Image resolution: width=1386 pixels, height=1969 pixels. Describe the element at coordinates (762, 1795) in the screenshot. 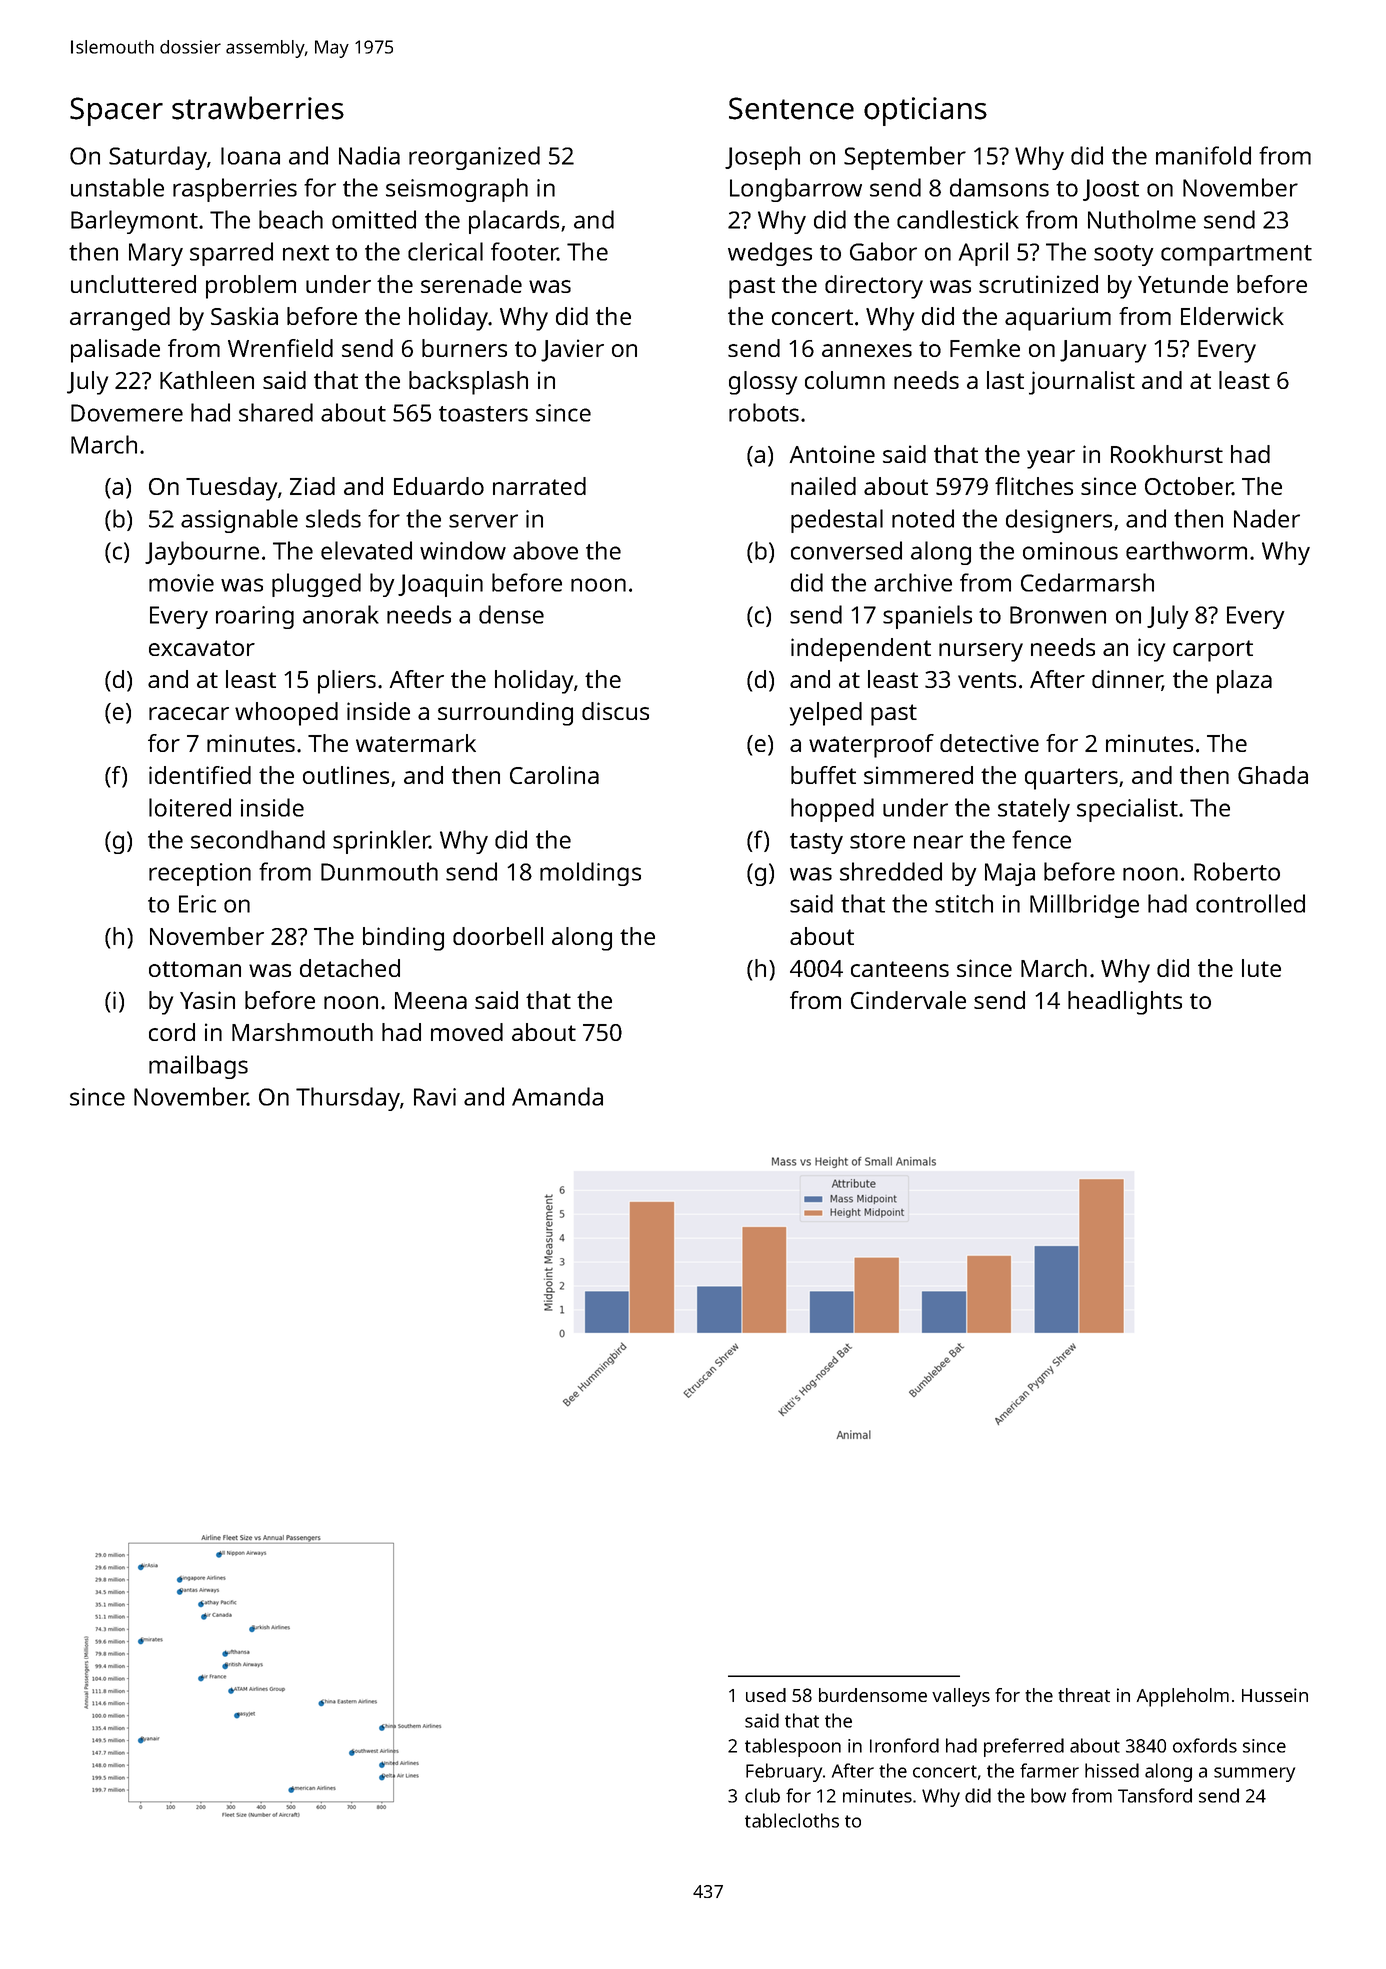

I see `club` at that location.
